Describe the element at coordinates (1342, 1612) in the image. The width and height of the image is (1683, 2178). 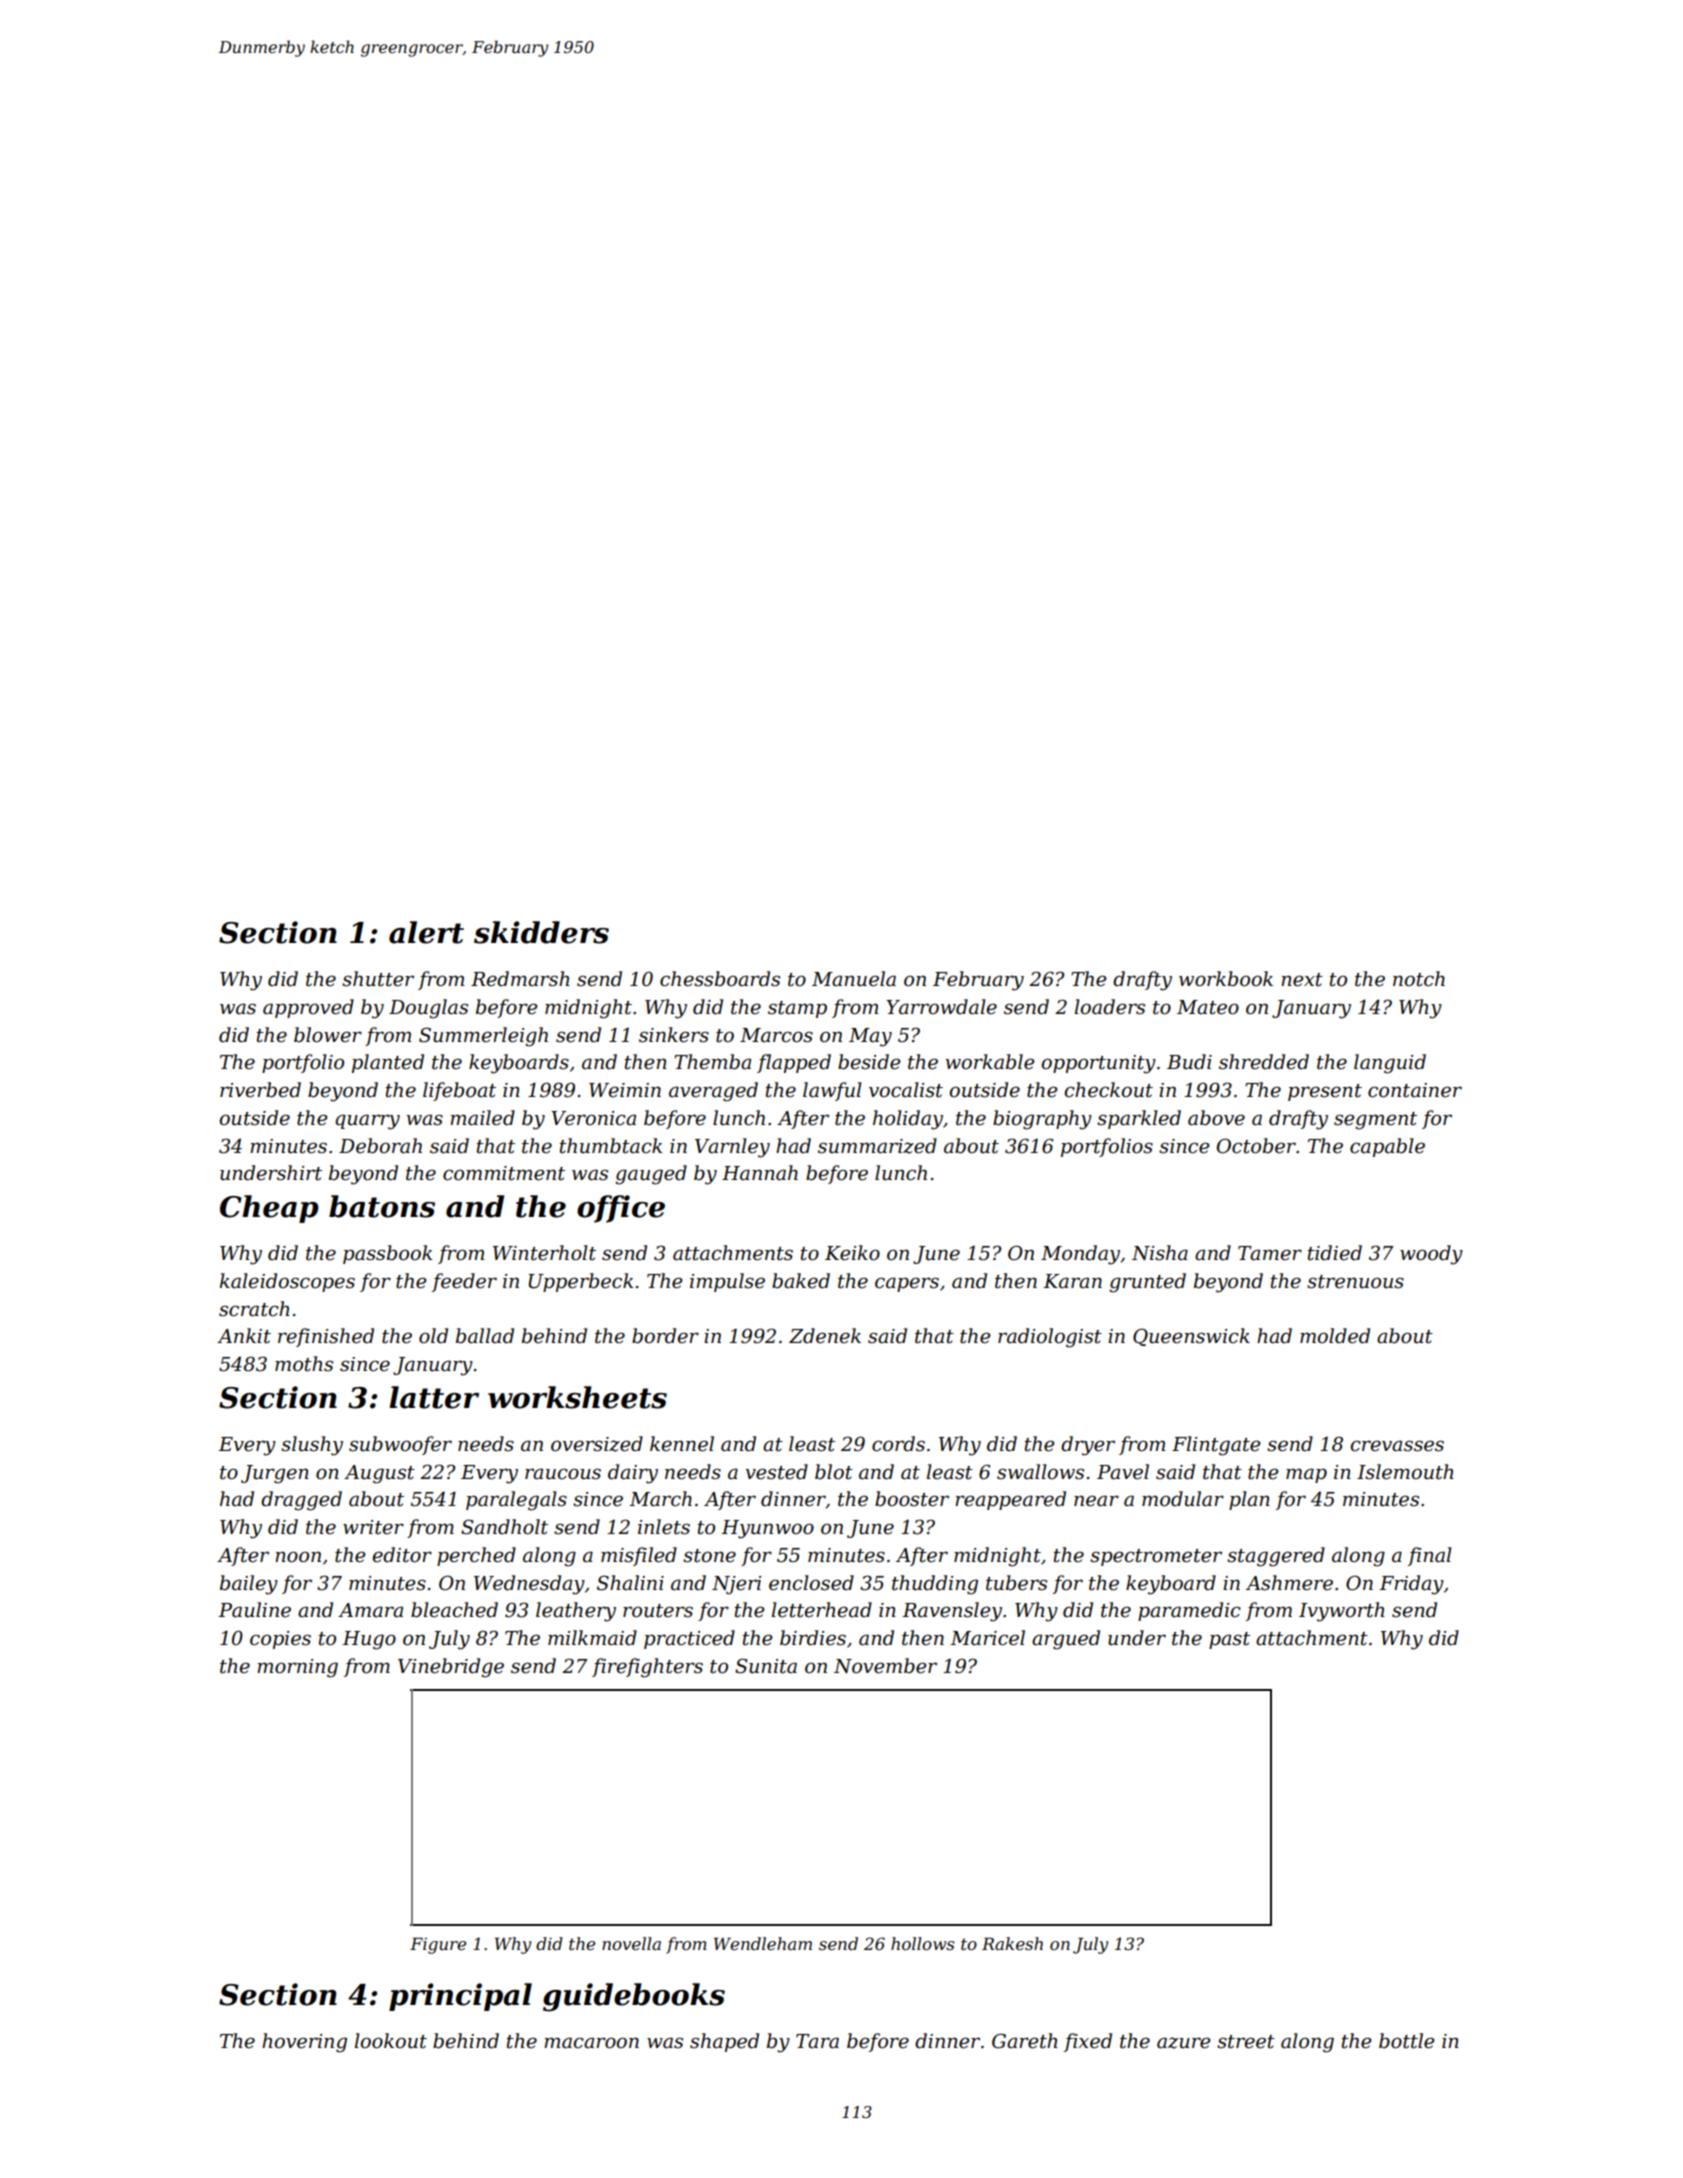
I see `Ivyworth` at that location.
